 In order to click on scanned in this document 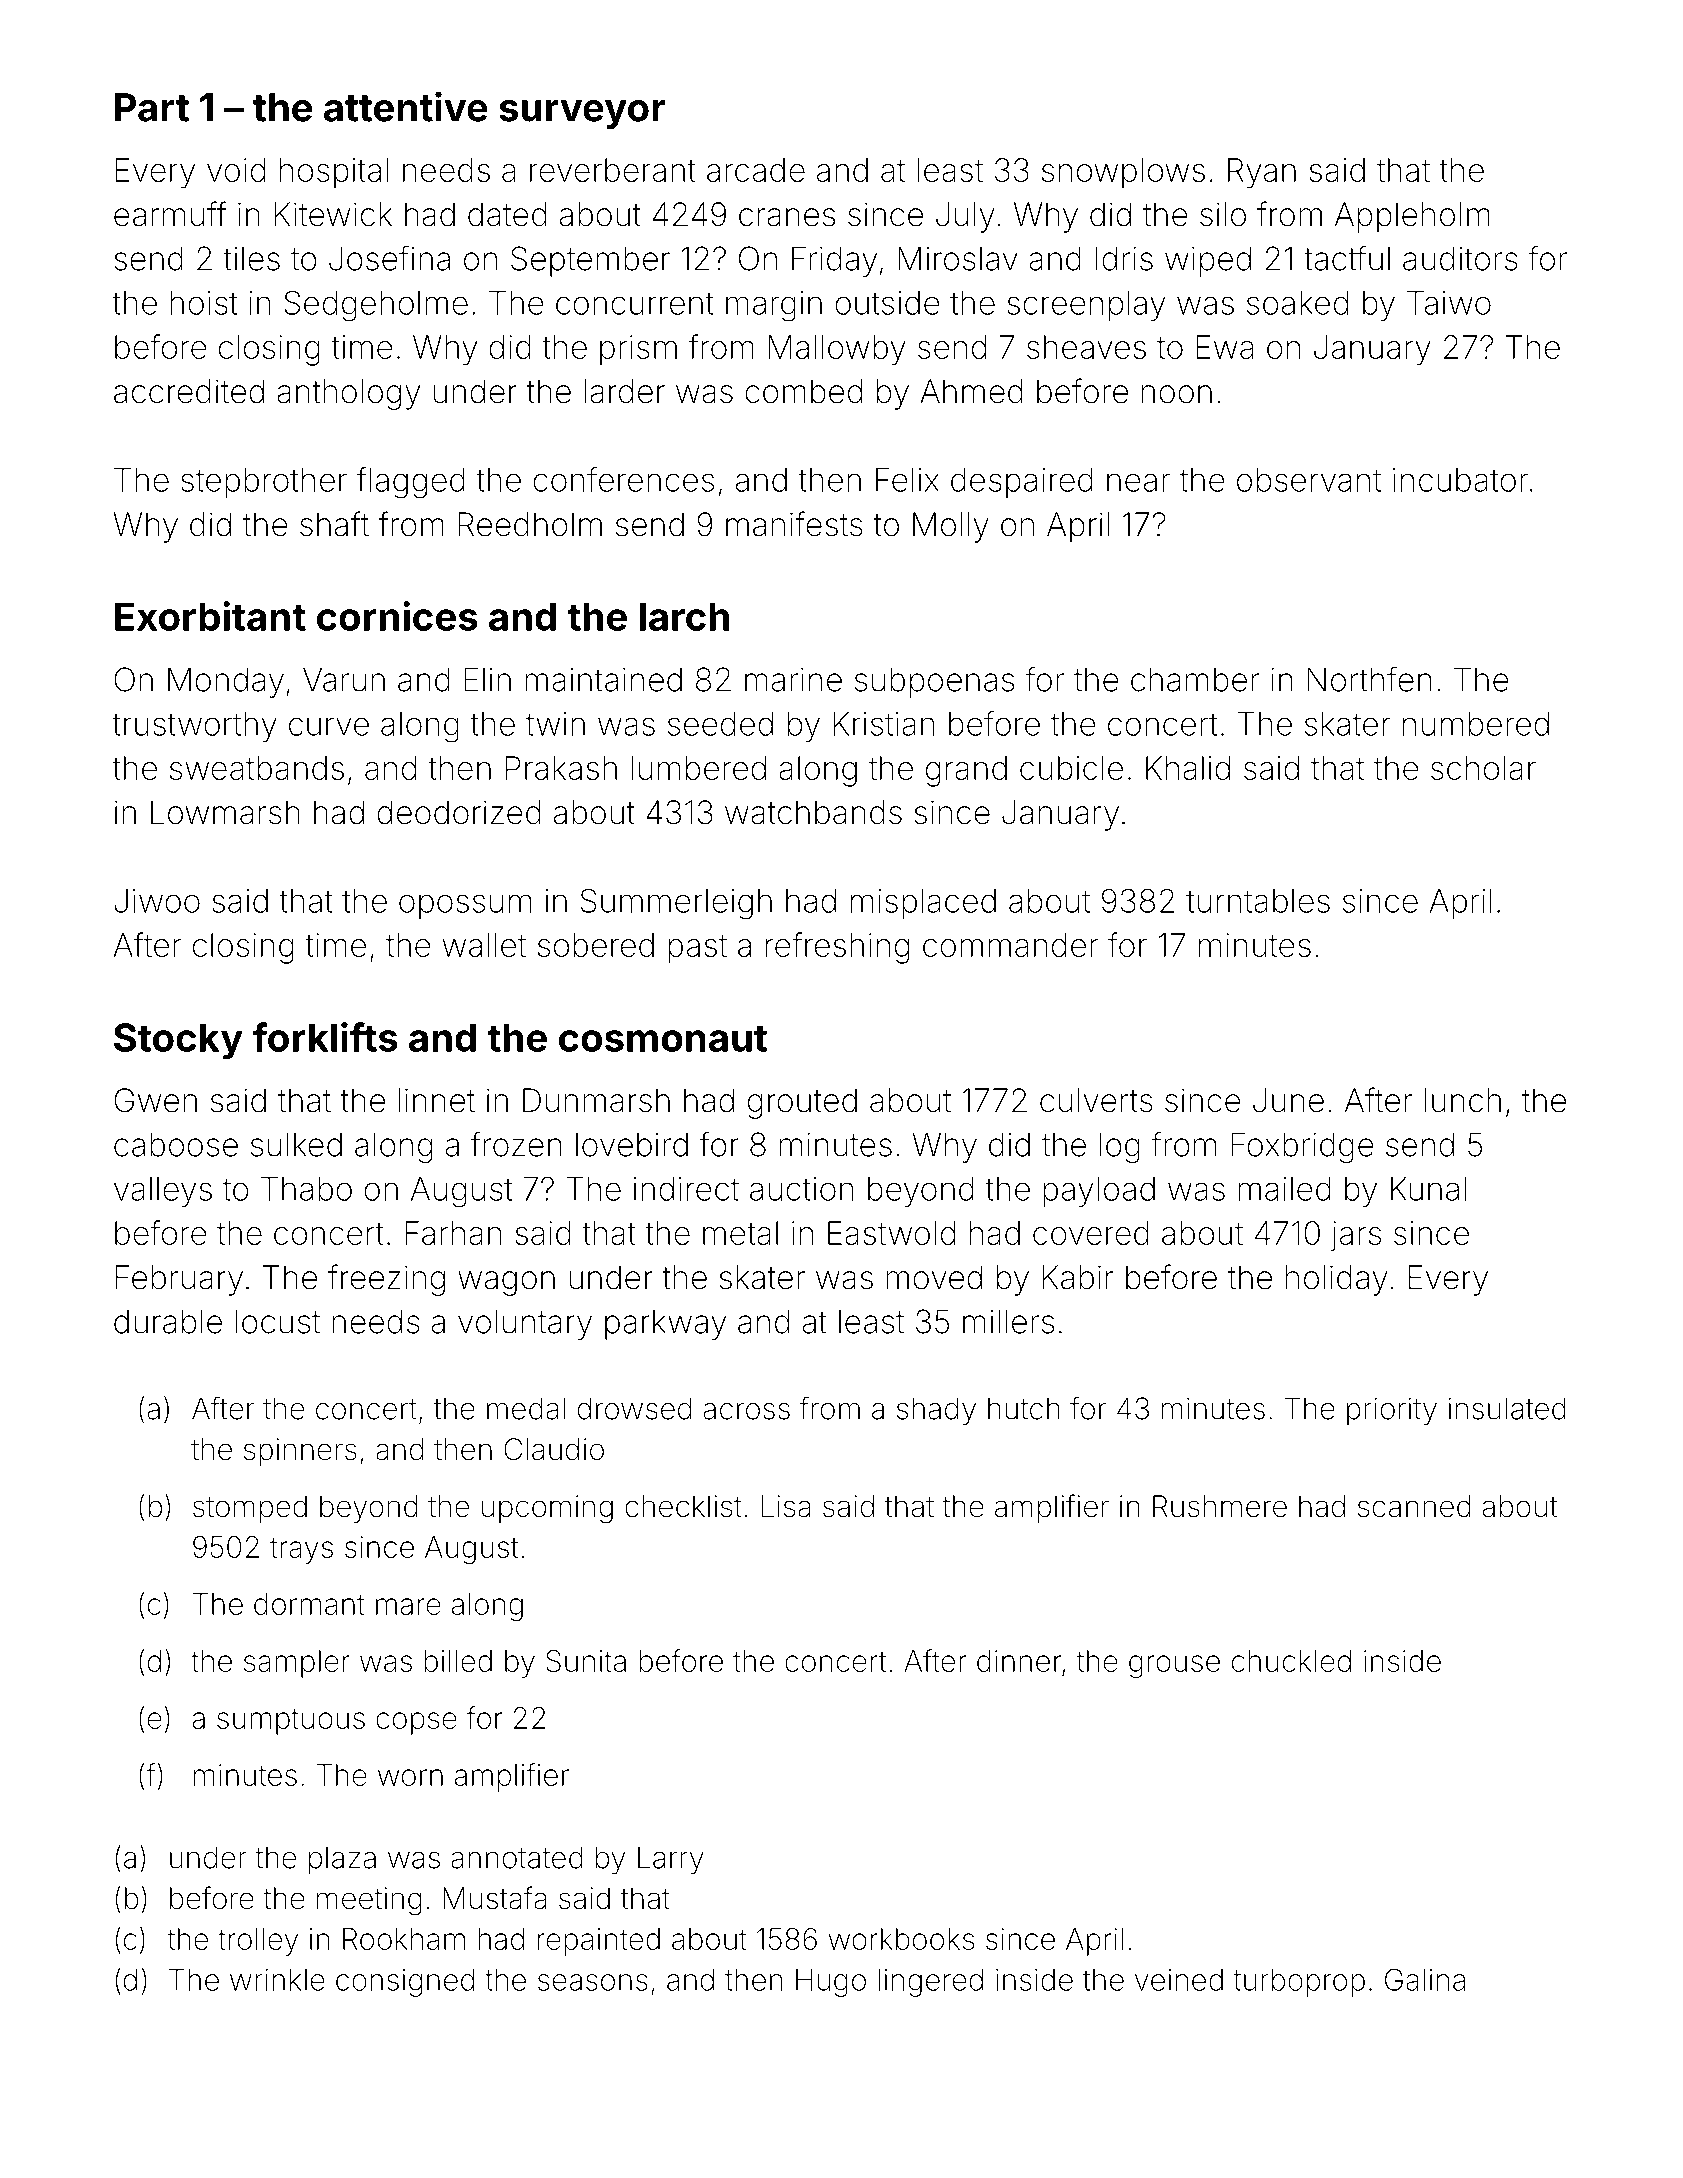, I will do `click(1414, 1506)`.
